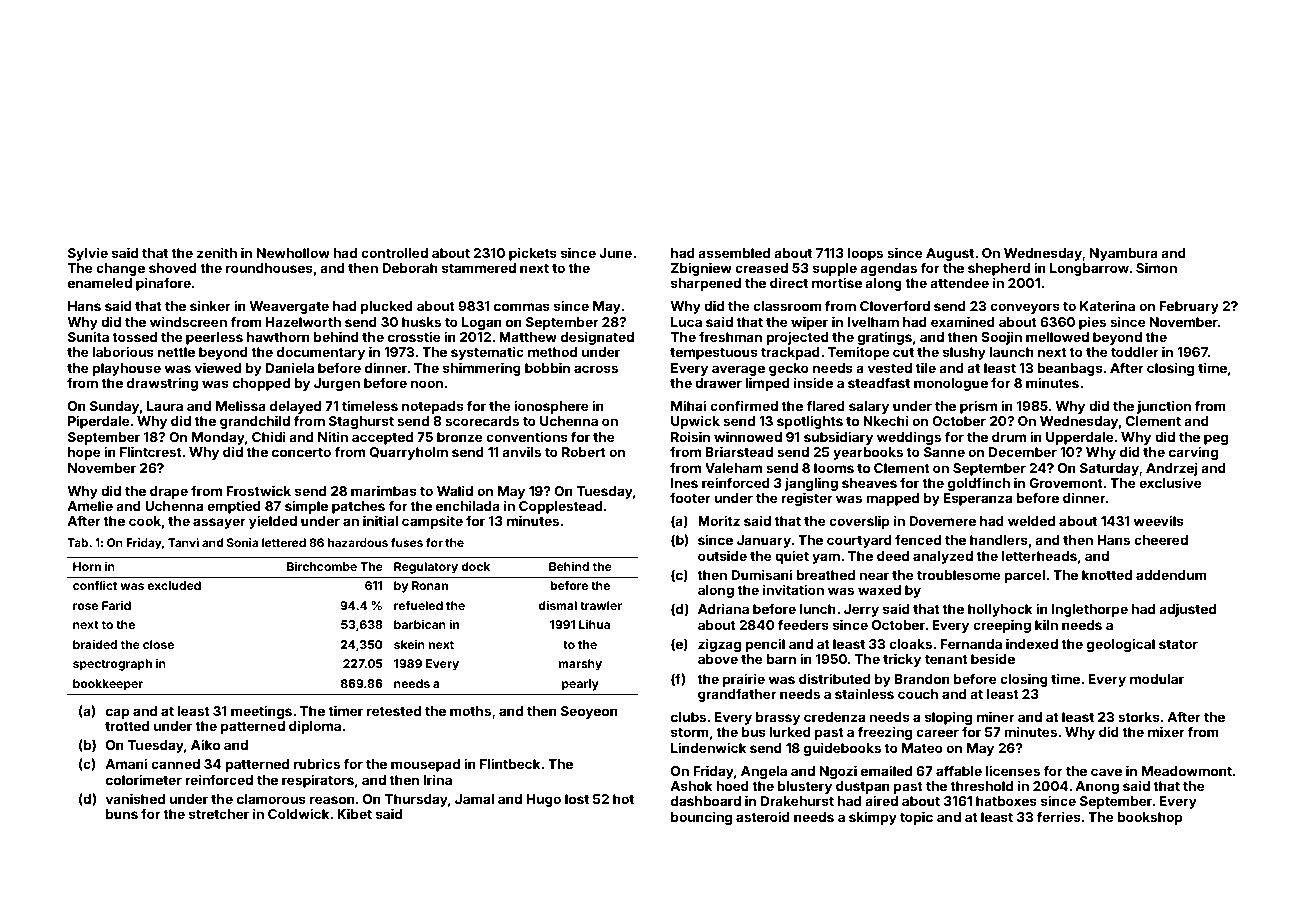 Image resolution: width=1308 pixels, height=924 pixels. What do you see at coordinates (589, 712) in the page?
I see `Seoyeon` at bounding box center [589, 712].
